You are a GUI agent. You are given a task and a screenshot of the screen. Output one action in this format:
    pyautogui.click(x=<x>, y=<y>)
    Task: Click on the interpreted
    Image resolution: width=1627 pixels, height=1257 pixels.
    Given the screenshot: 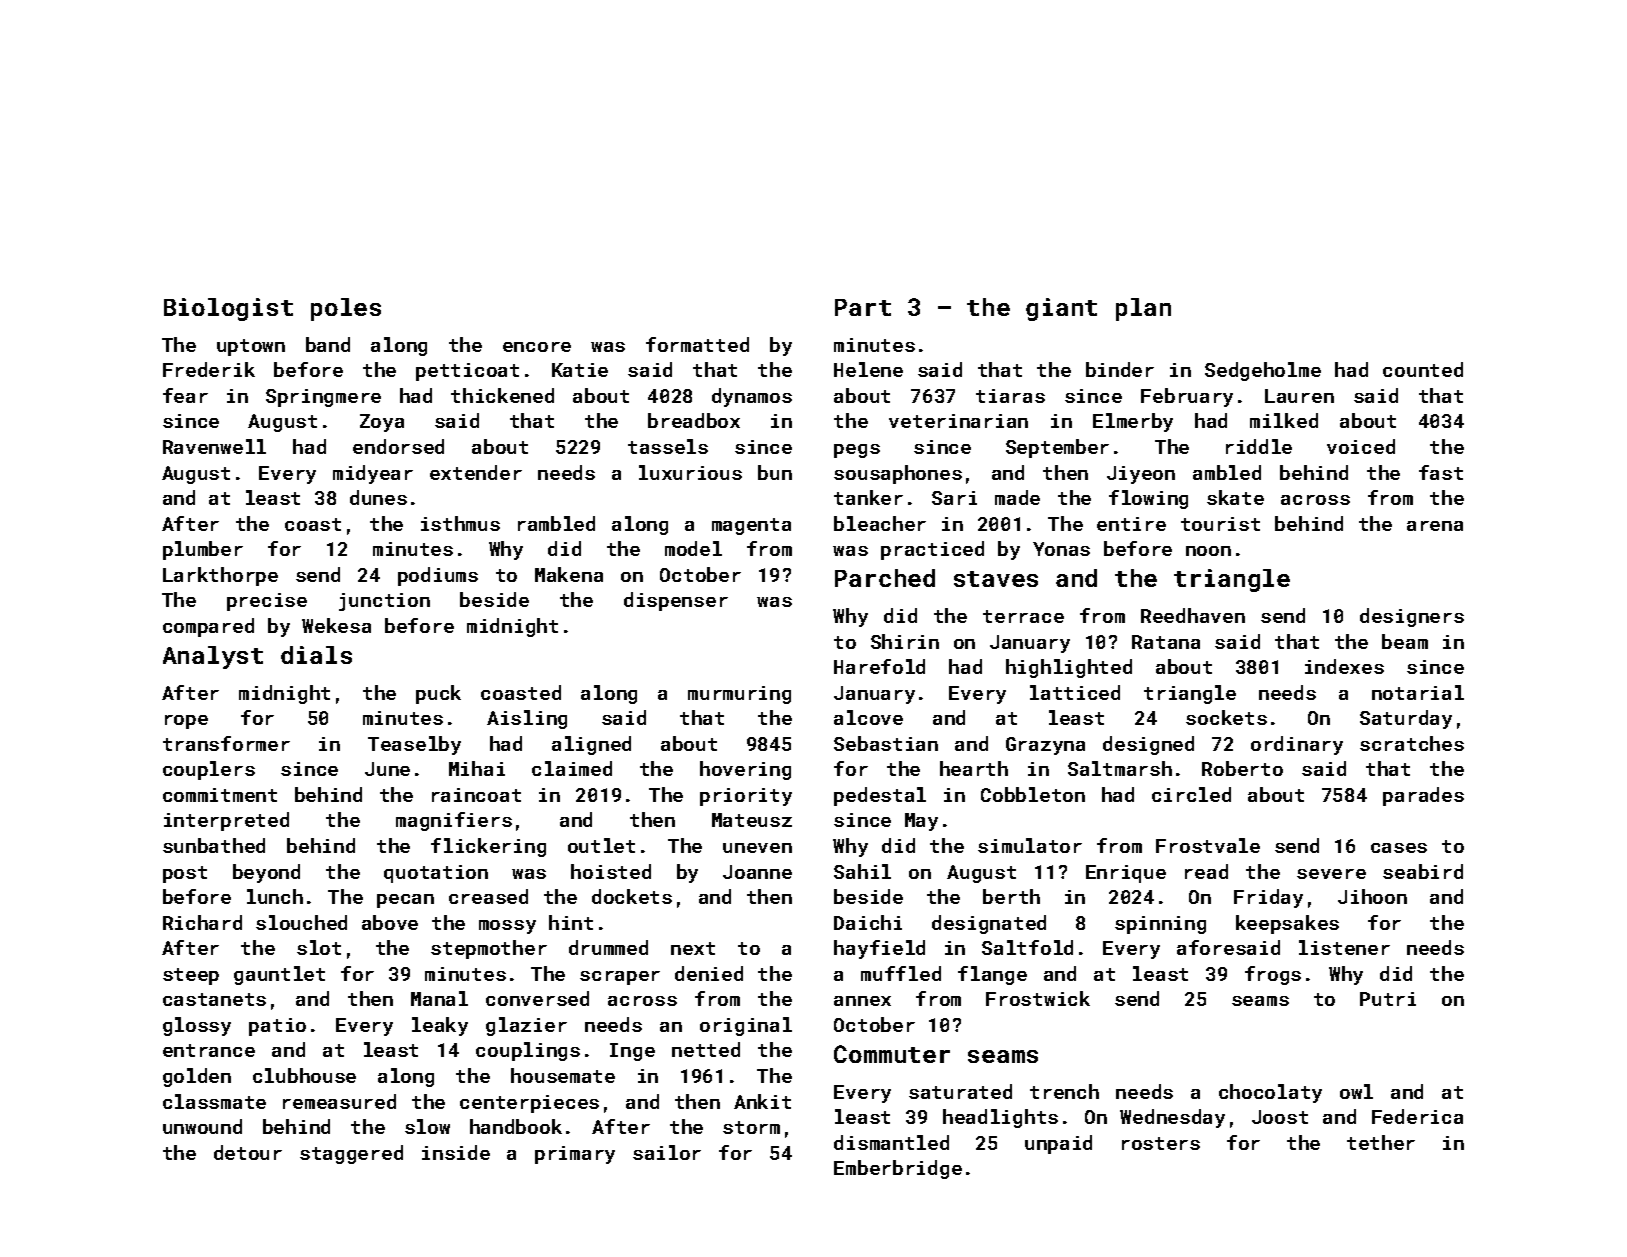 What is the action you would take?
    pyautogui.click(x=226, y=821)
